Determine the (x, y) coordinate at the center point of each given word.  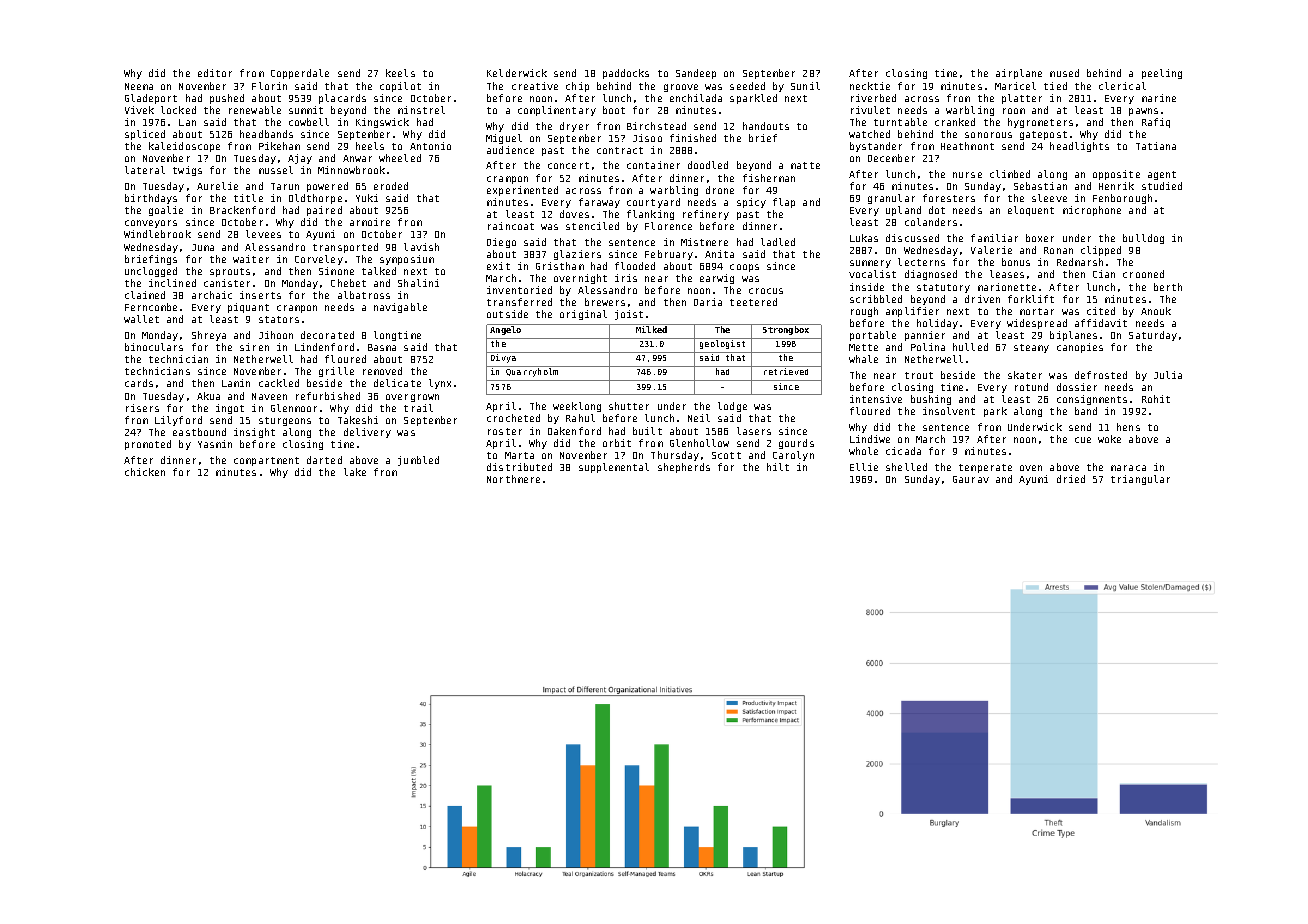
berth (1168, 287)
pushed (227, 99)
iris (626, 278)
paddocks (626, 74)
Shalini (418, 283)
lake (355, 472)
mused (1064, 73)
